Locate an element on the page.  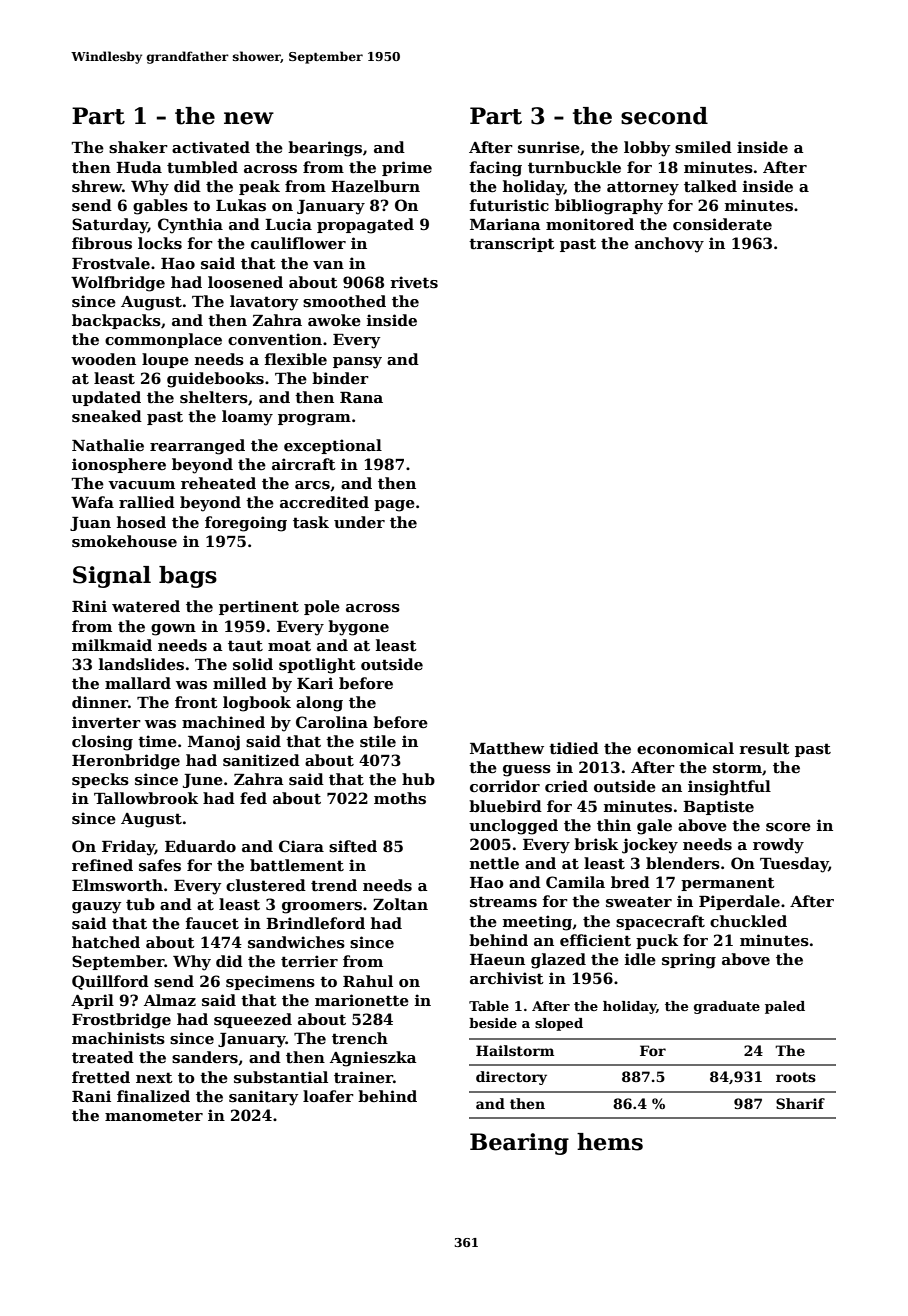
smiled is located at coordinates (703, 147).
